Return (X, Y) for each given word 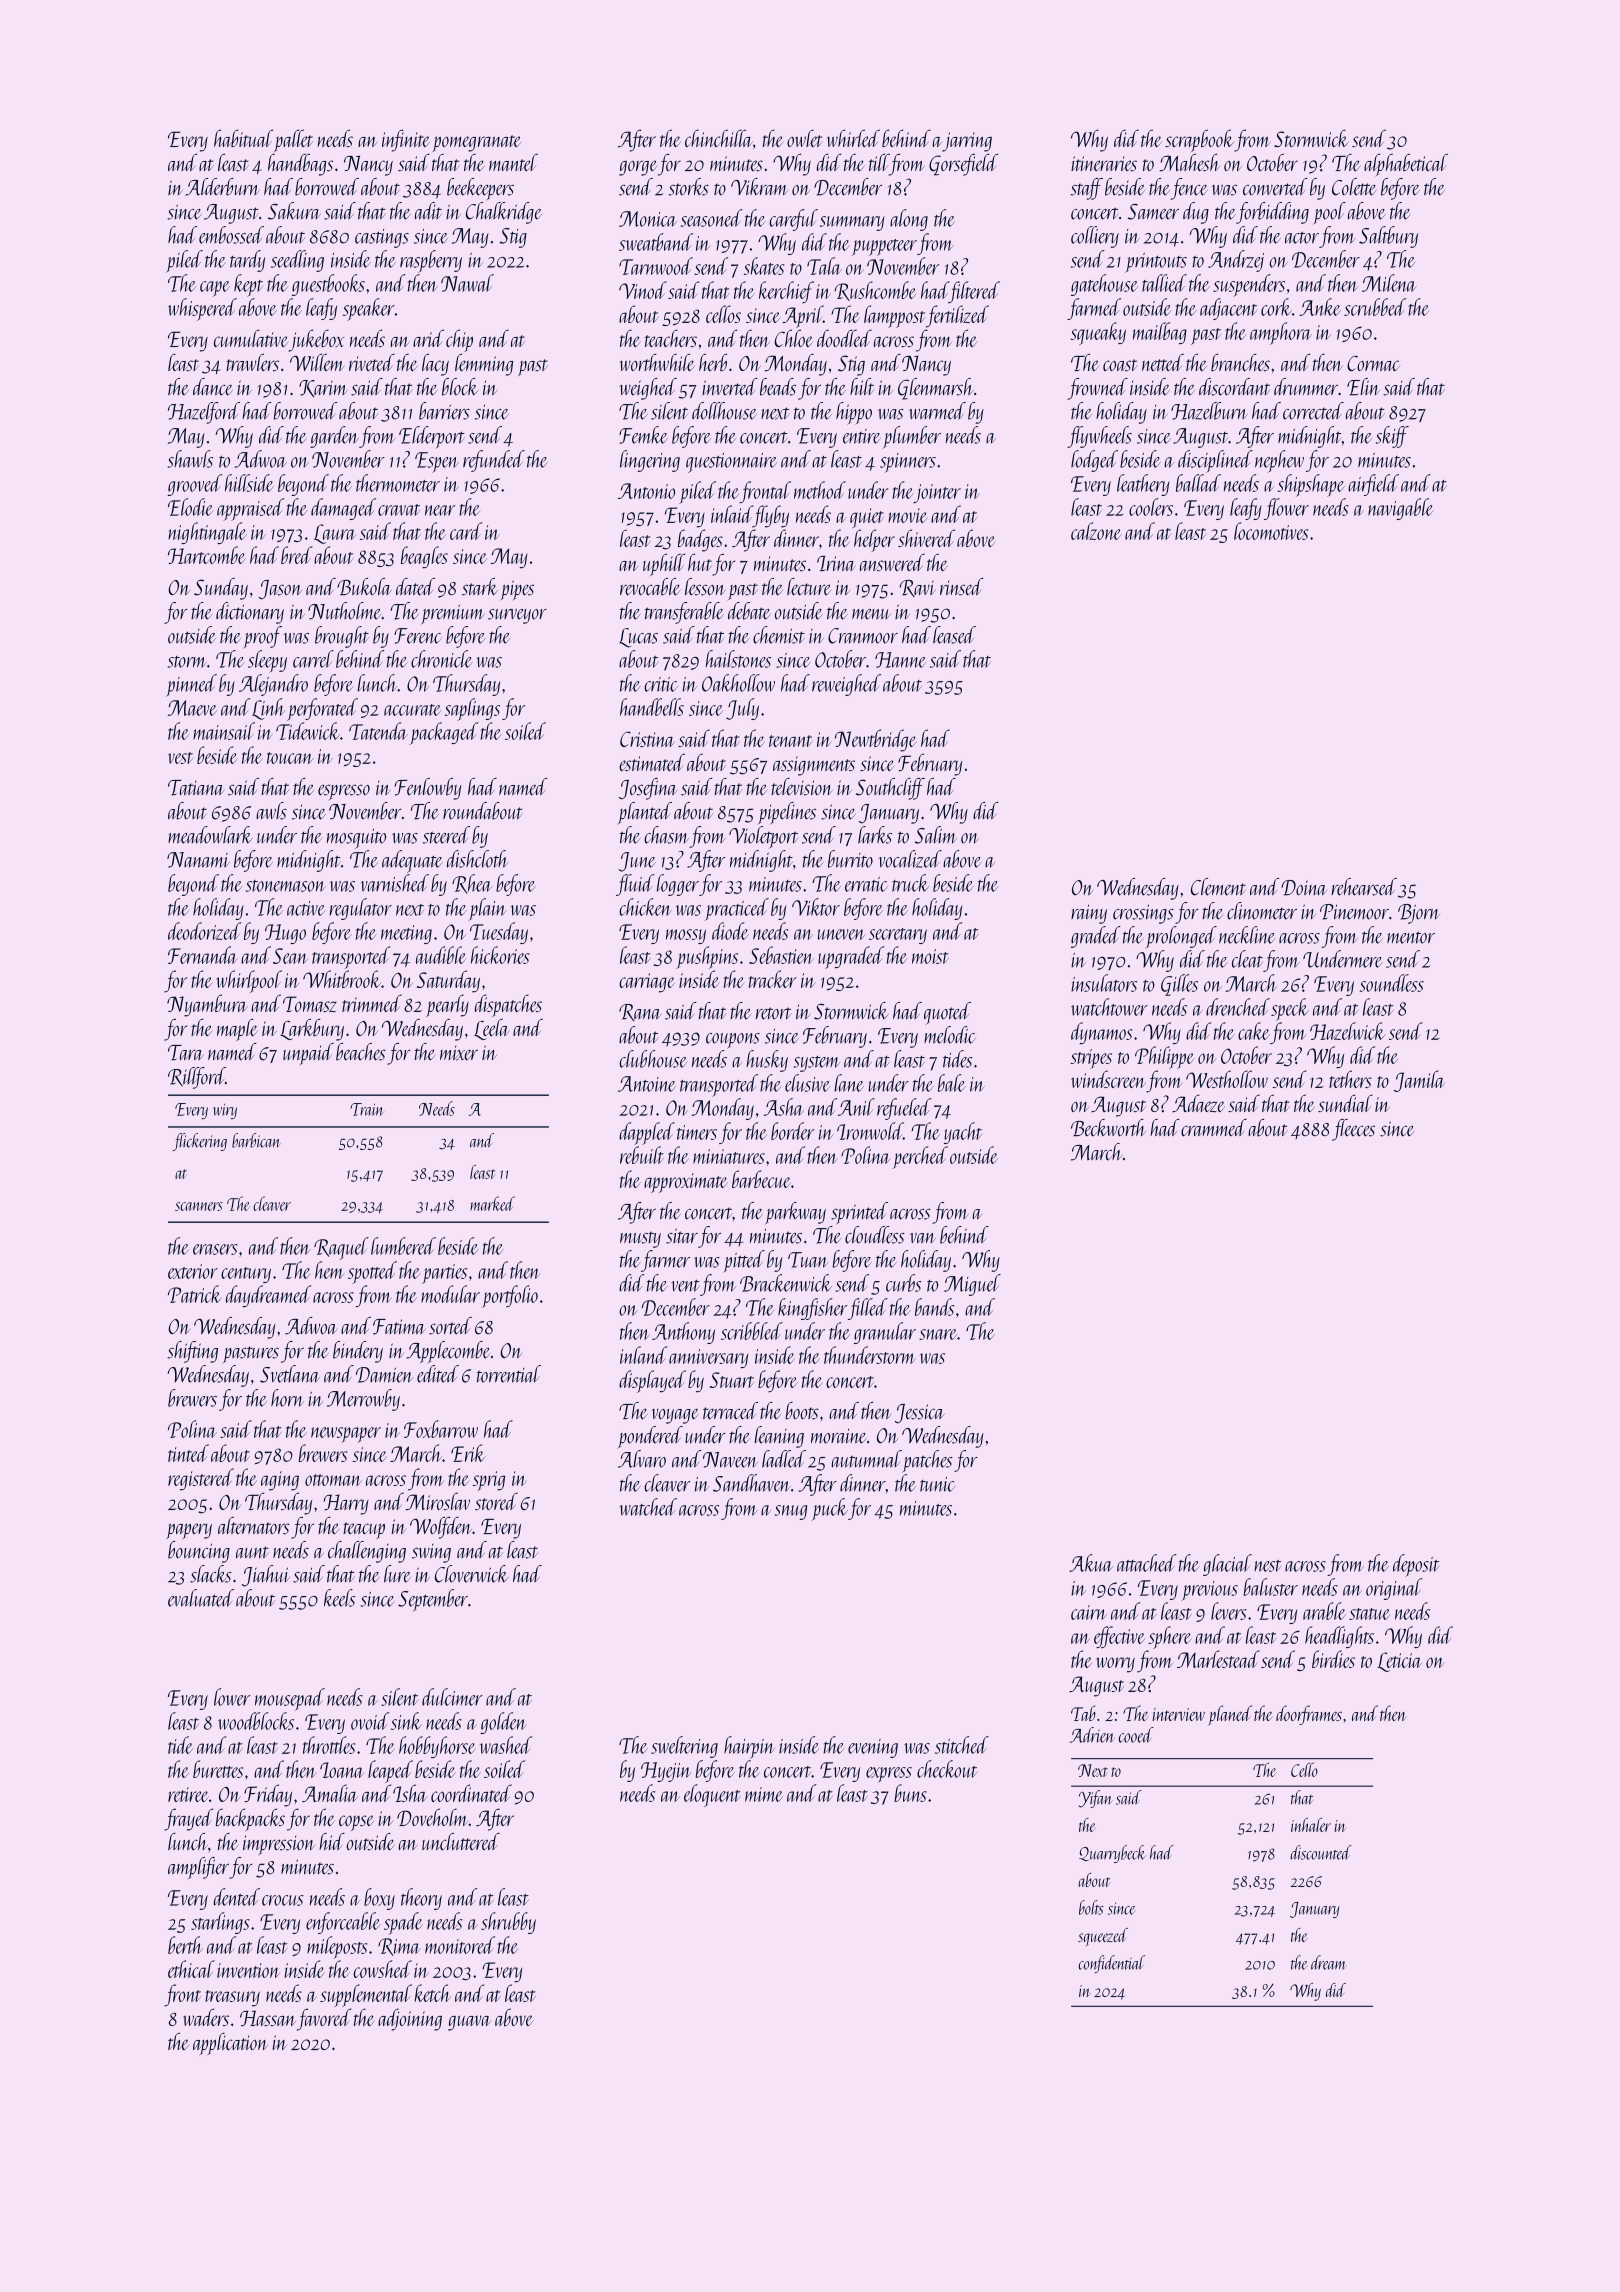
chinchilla (718, 138)
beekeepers (480, 189)
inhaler (1311, 1825)
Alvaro (642, 1459)
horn (287, 1398)
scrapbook (1199, 140)
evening (873, 1748)
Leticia (1399, 1662)
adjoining (410, 2019)
